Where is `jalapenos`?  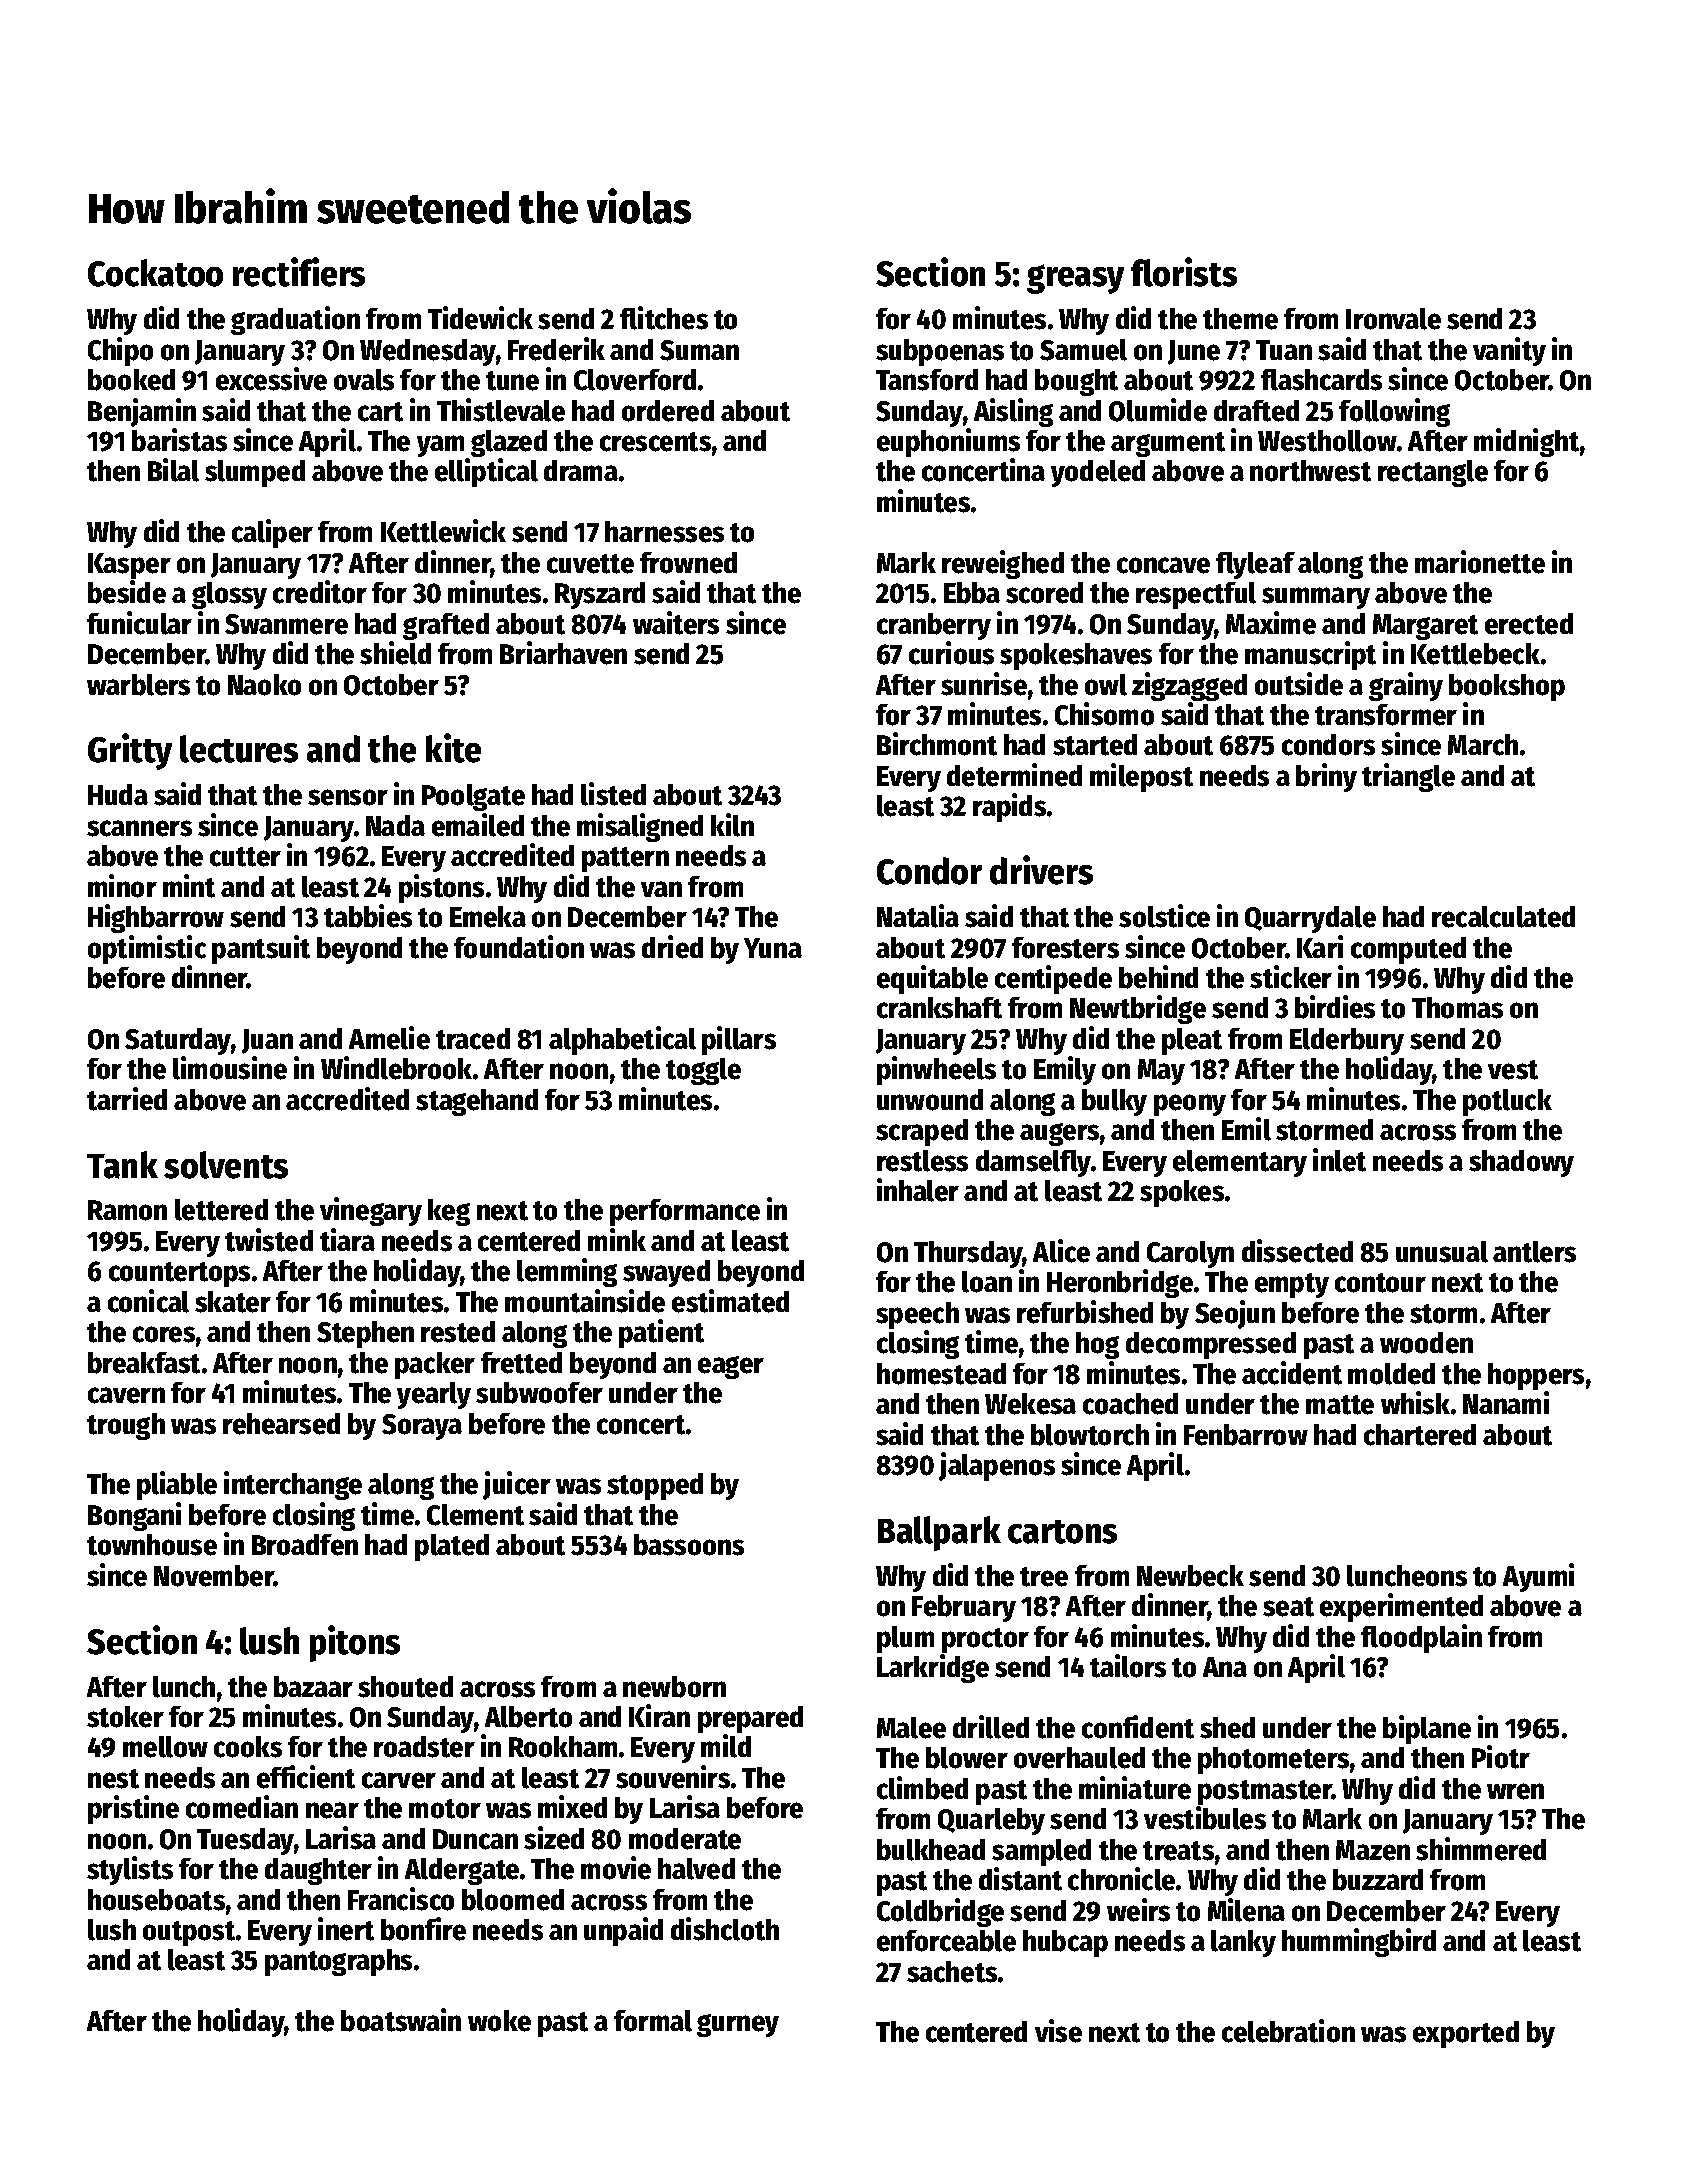 jalapenos is located at coordinates (997, 1466).
